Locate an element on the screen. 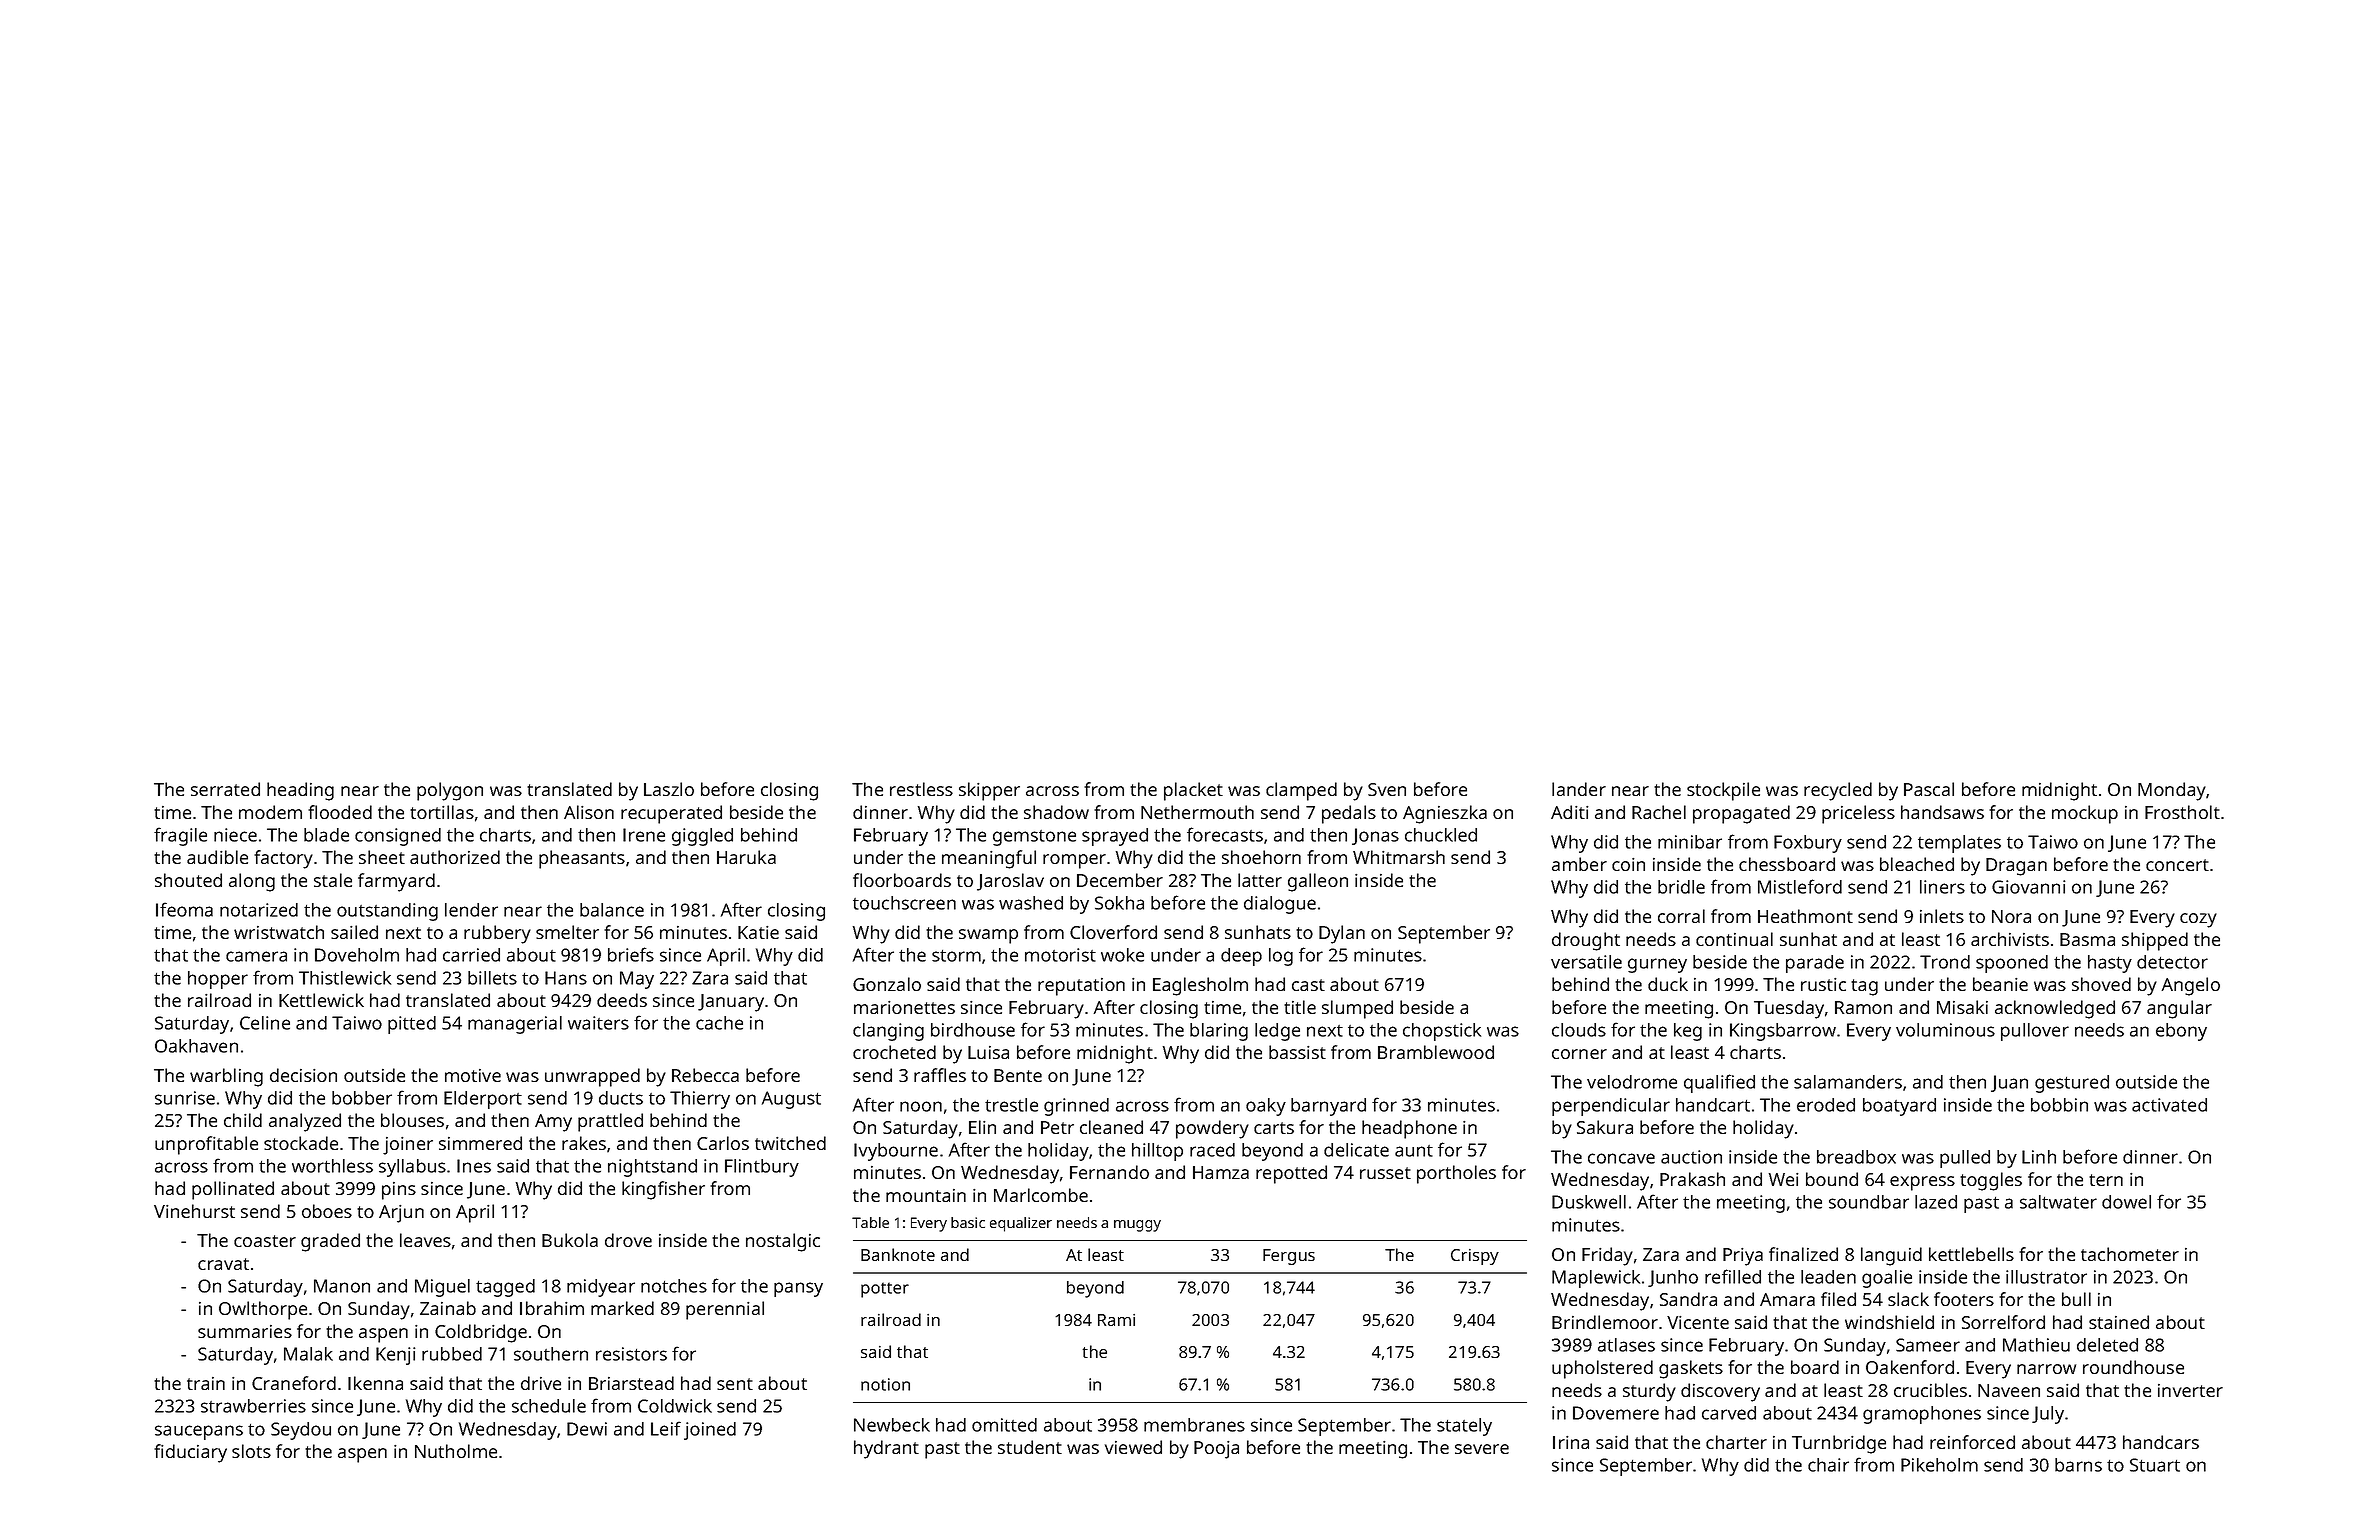  Nutholme is located at coordinates (456, 1451).
